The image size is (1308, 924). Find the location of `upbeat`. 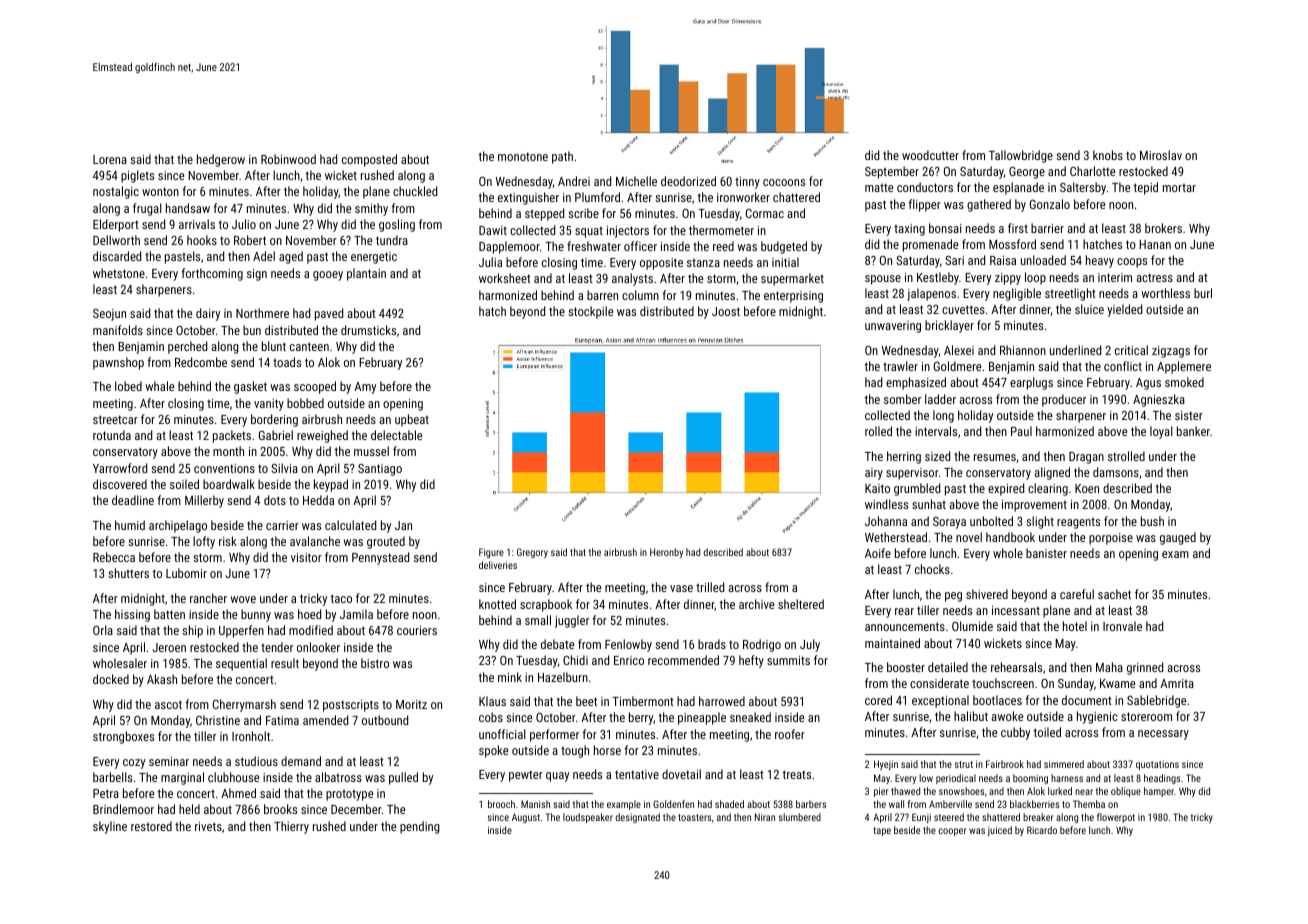

upbeat is located at coordinates (412, 420).
